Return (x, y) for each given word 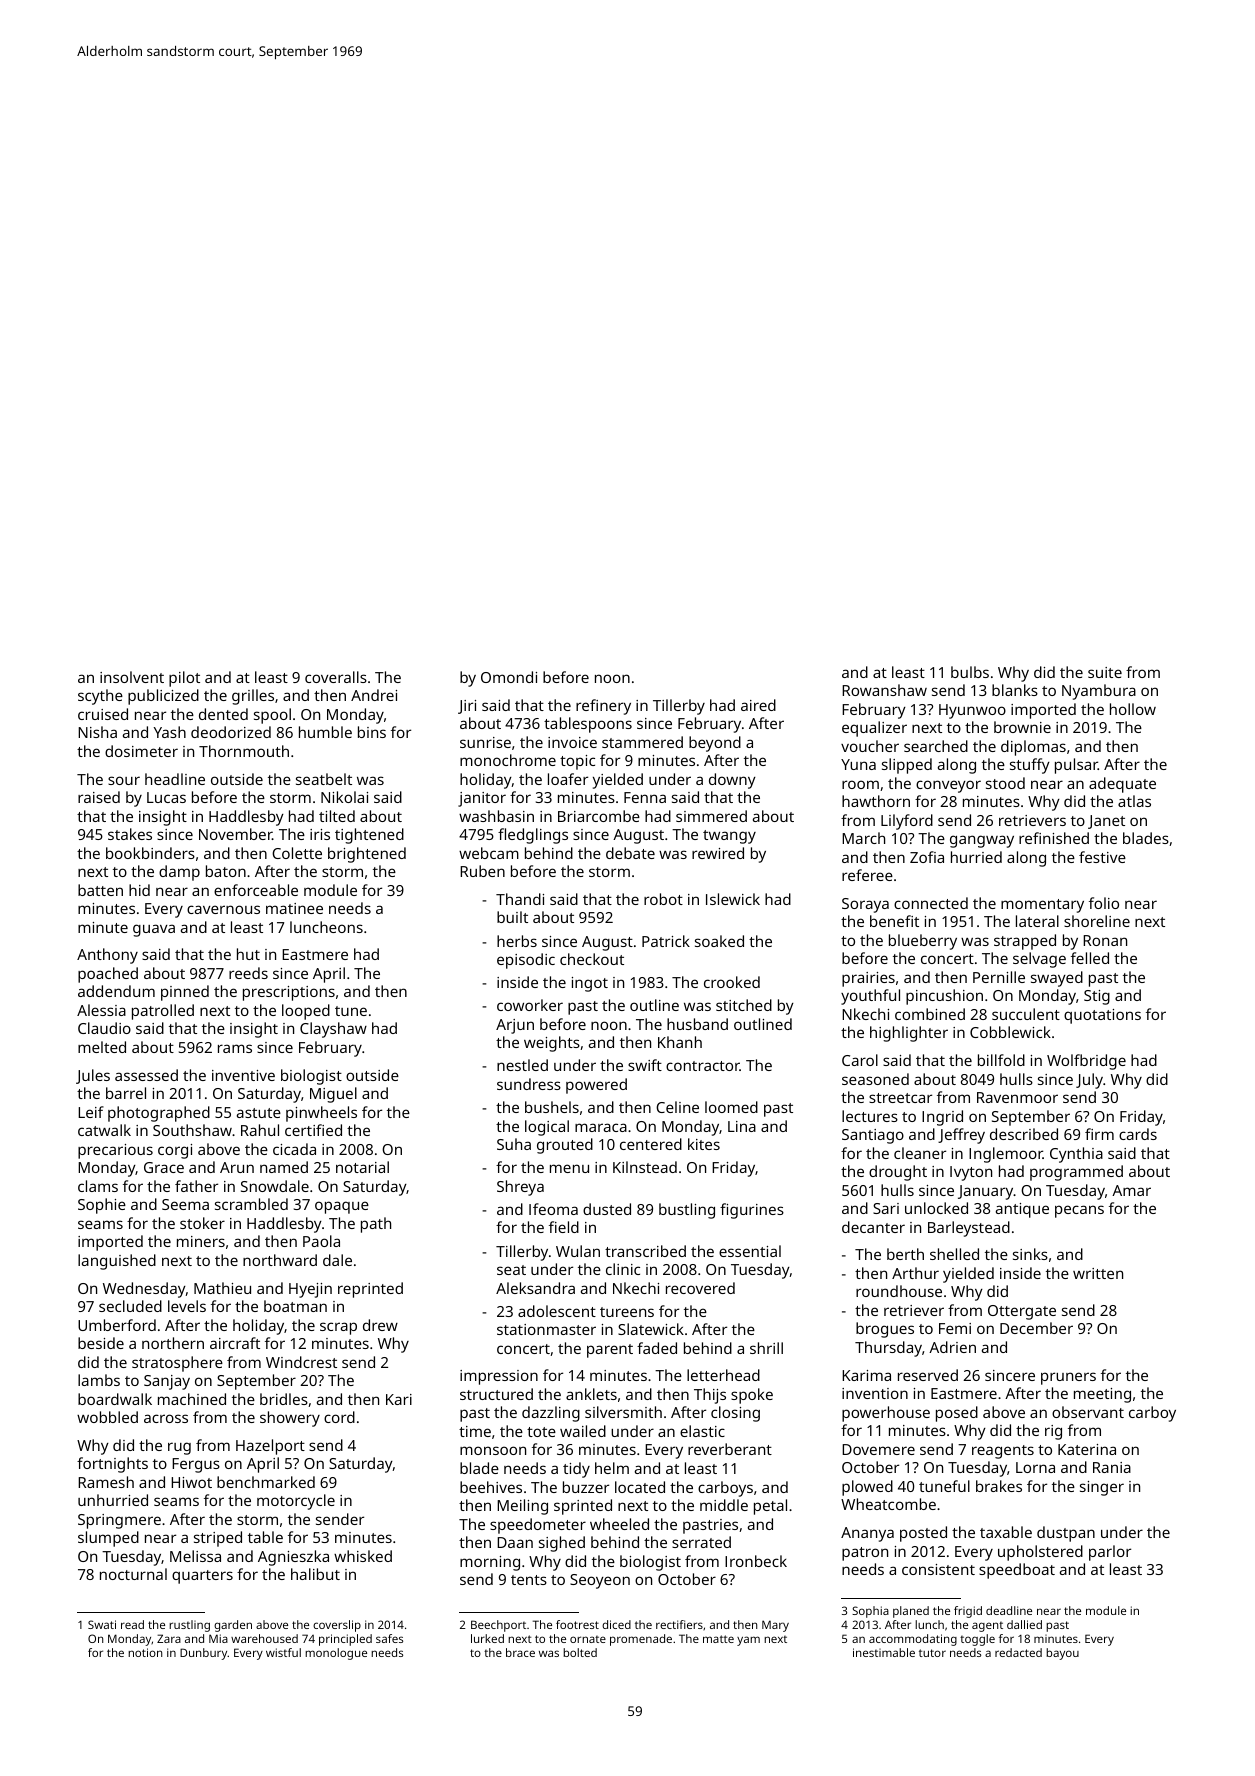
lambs (99, 1380)
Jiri (467, 707)
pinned (185, 993)
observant (1088, 1412)
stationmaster (546, 1329)
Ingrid (942, 1118)
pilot (184, 679)
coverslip (337, 1626)
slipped (907, 766)
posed (957, 1414)
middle (724, 1505)
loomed (731, 1107)
